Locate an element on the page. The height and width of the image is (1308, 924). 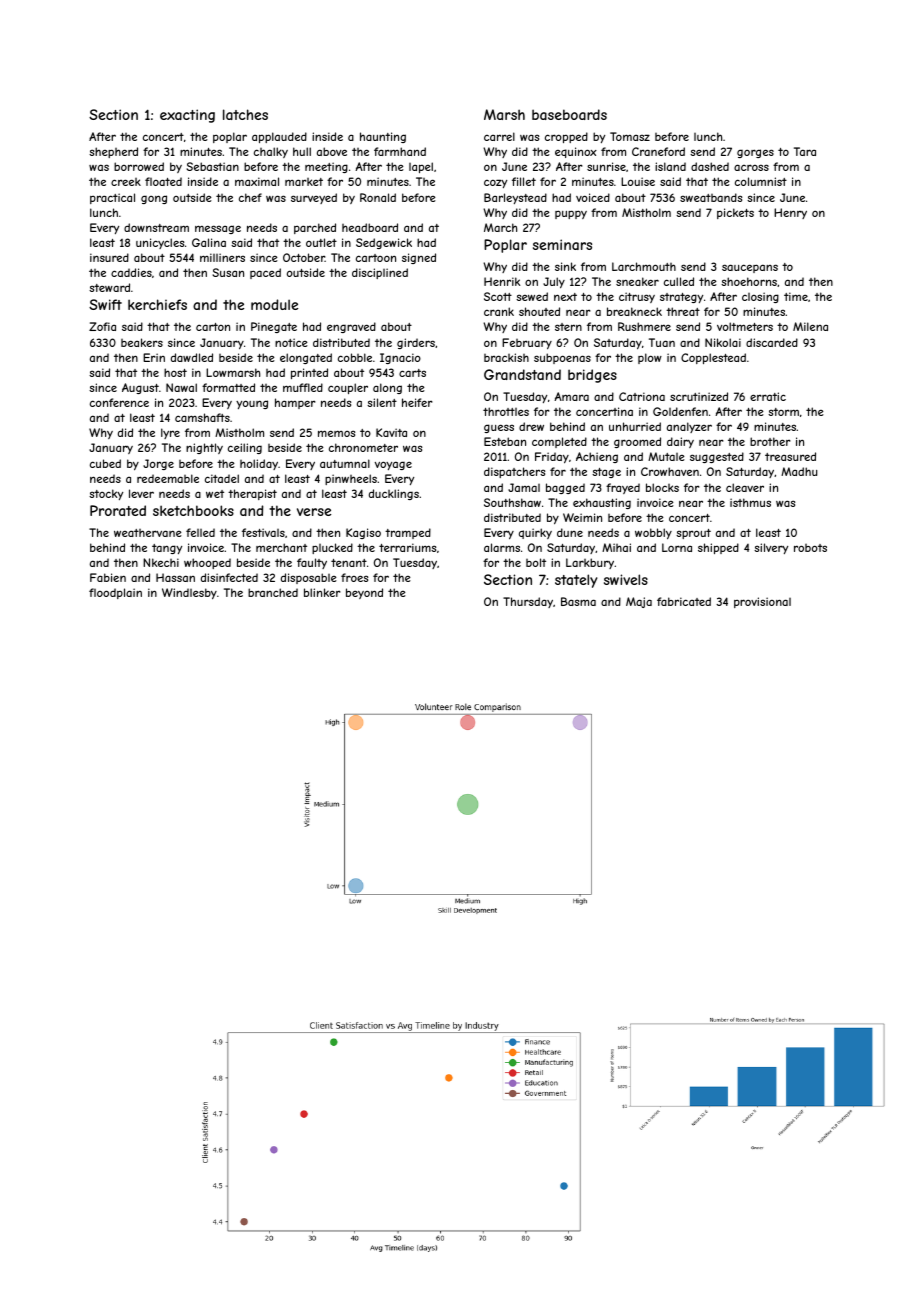
maximal is located at coordinates (257, 181).
